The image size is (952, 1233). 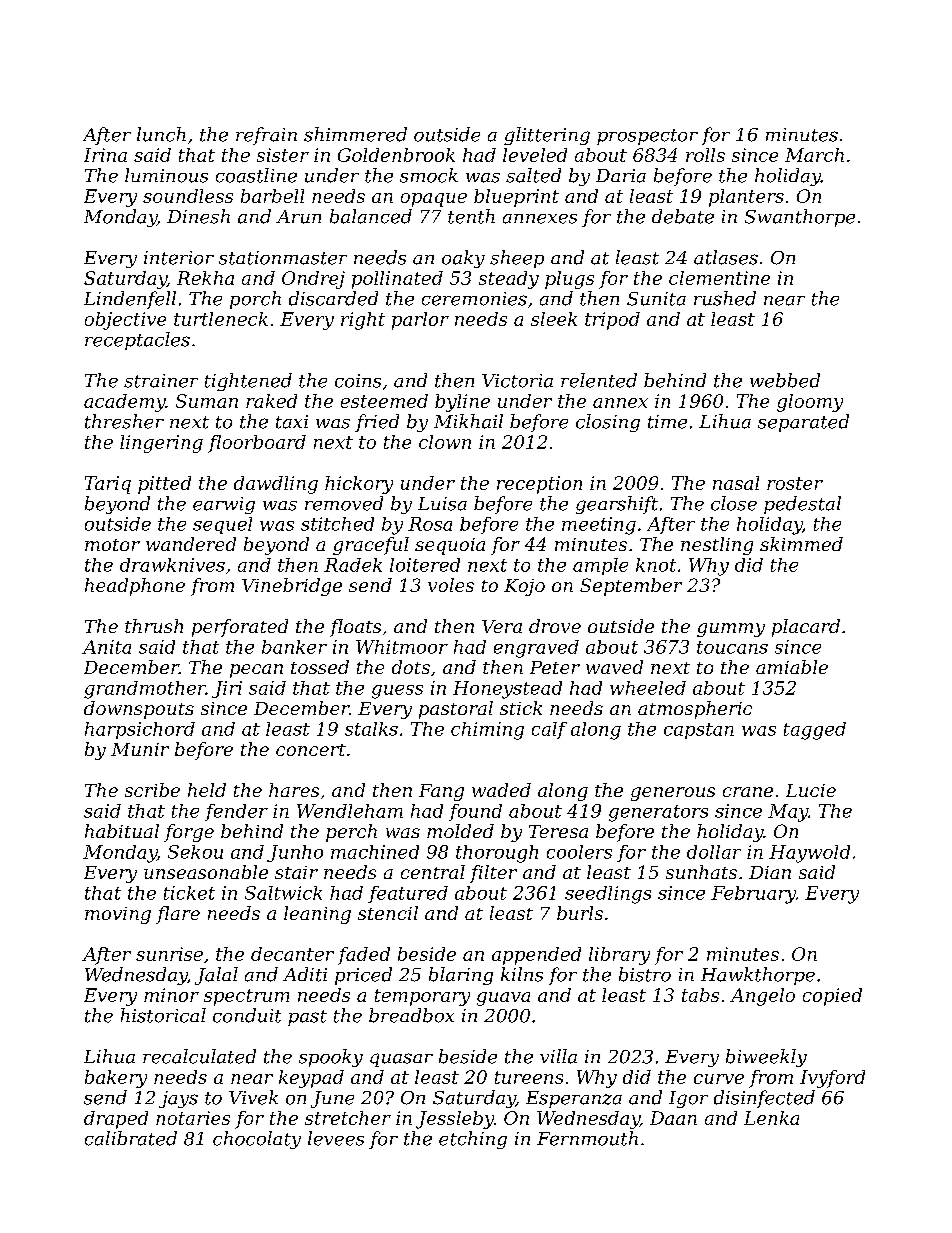 I want to click on copied, so click(x=832, y=997).
